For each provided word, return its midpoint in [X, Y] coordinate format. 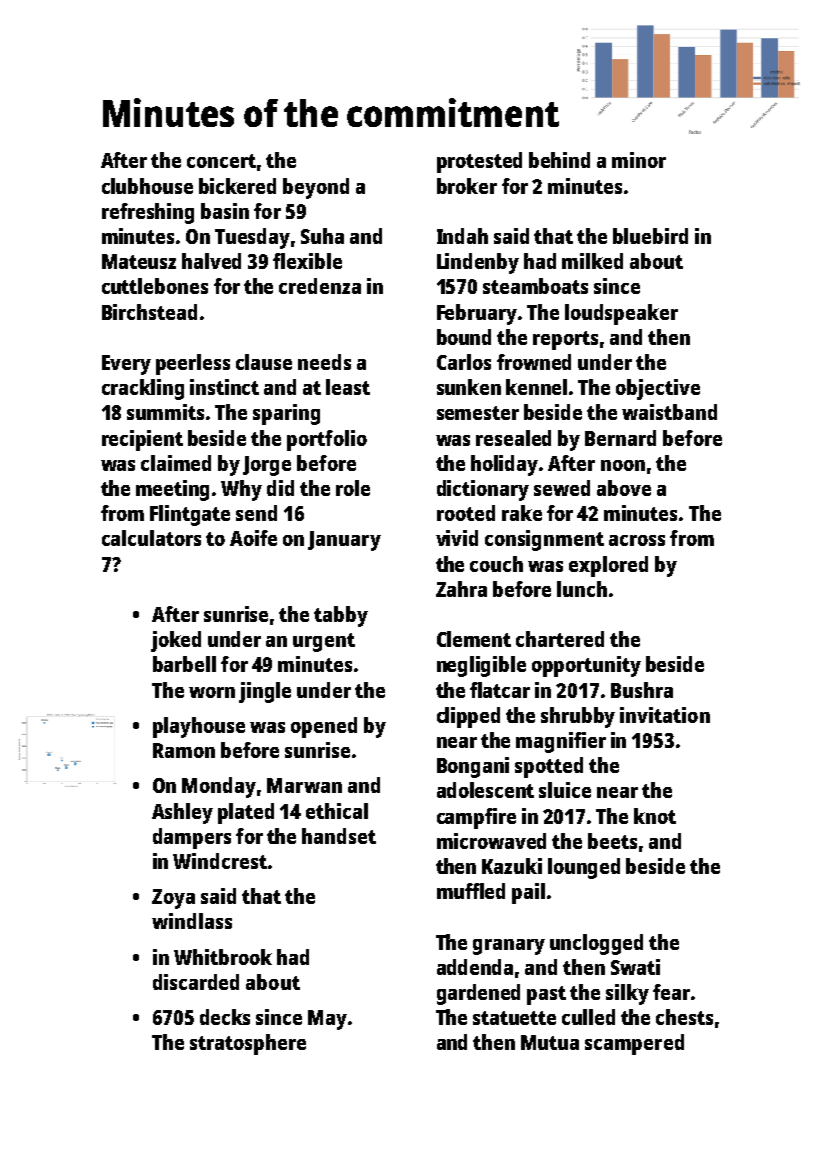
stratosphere [248, 1044]
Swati [635, 967]
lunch [582, 589]
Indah [462, 236]
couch [496, 564]
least [348, 387]
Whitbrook [223, 957]
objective [658, 389]
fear [671, 992]
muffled [471, 891]
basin [225, 211]
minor [639, 160]
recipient [142, 440]
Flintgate [190, 515]
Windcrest [220, 861]
